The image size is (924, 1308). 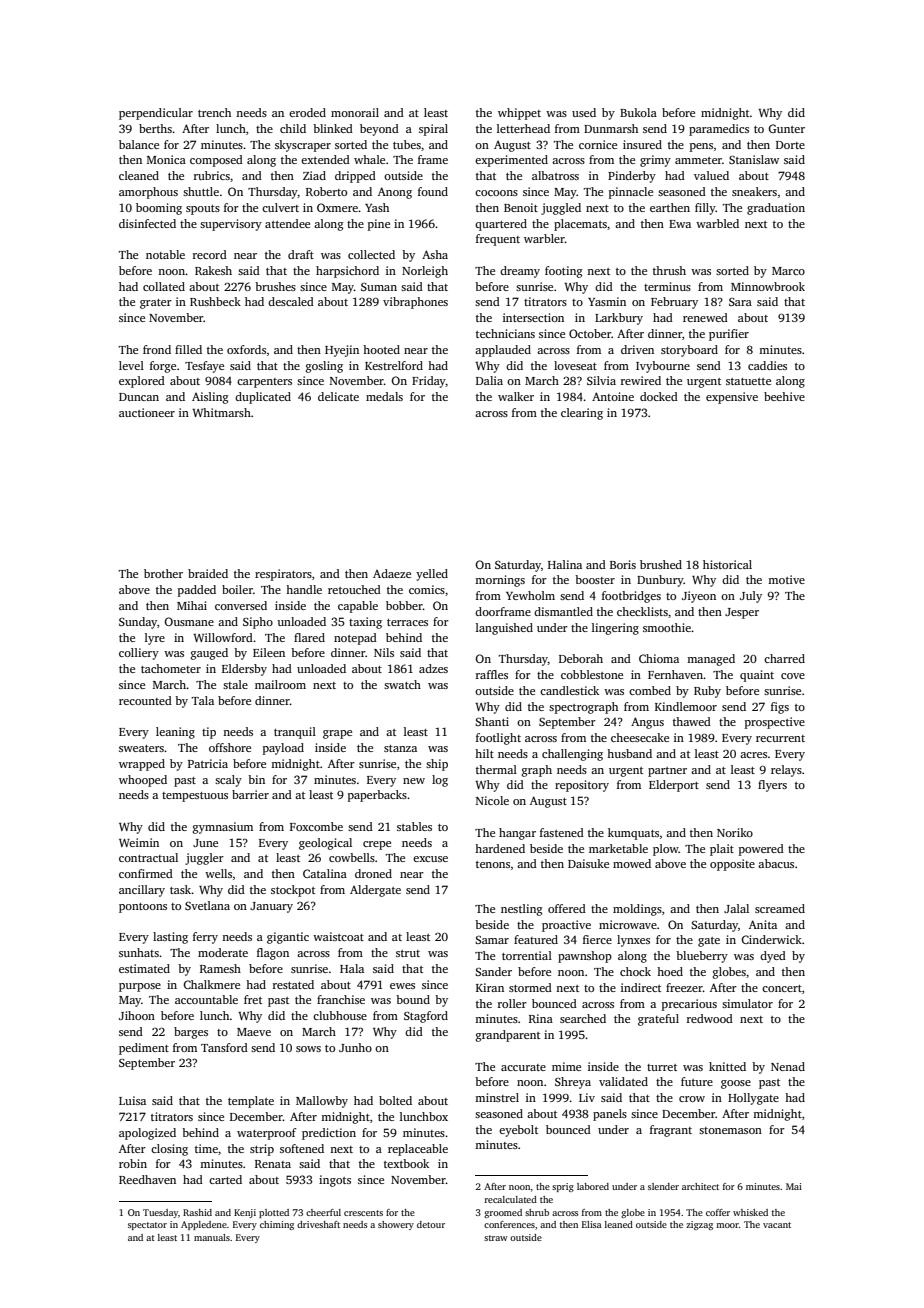 What do you see at coordinates (365, 623) in the screenshot?
I see `taxing` at bounding box center [365, 623].
